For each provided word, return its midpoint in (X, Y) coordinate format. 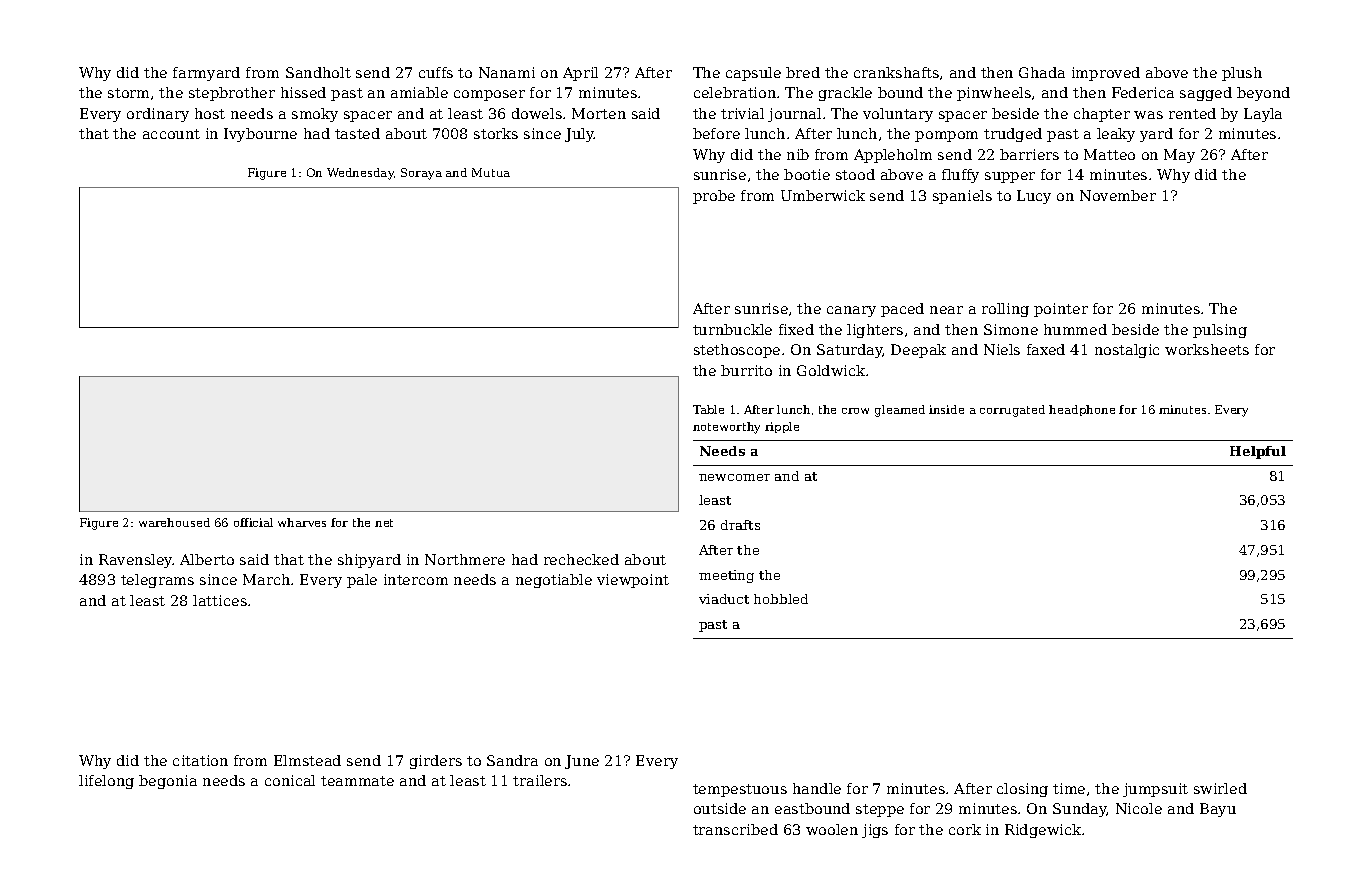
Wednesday (360, 174)
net (384, 523)
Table (708, 409)
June (582, 762)
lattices (220, 600)
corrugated (1012, 411)
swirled (1220, 788)
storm (128, 93)
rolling (1005, 310)
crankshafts (896, 72)
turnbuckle (732, 329)
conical (290, 780)
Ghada (1042, 72)
